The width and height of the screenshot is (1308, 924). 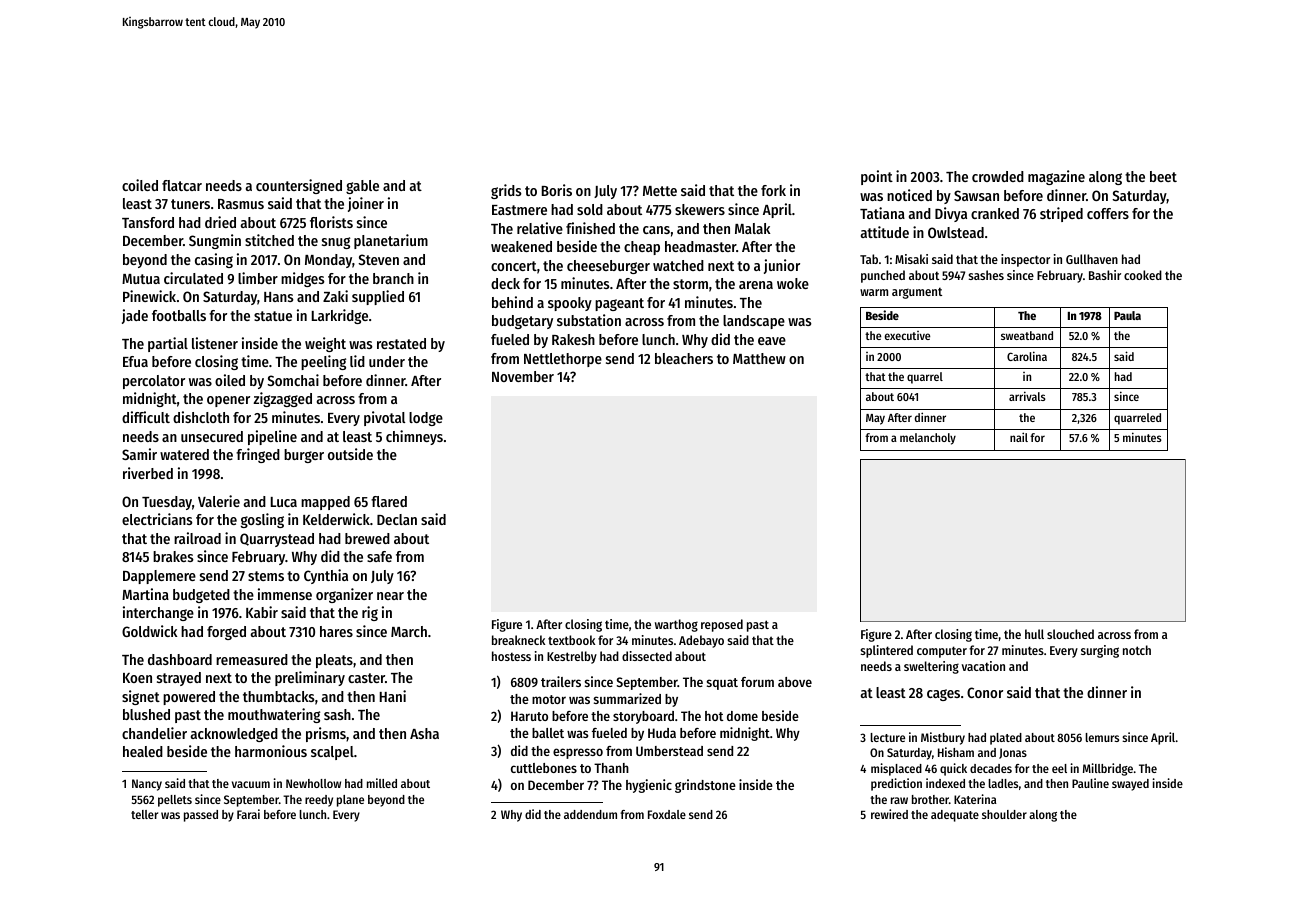 I want to click on nail, so click(x=1019, y=437).
